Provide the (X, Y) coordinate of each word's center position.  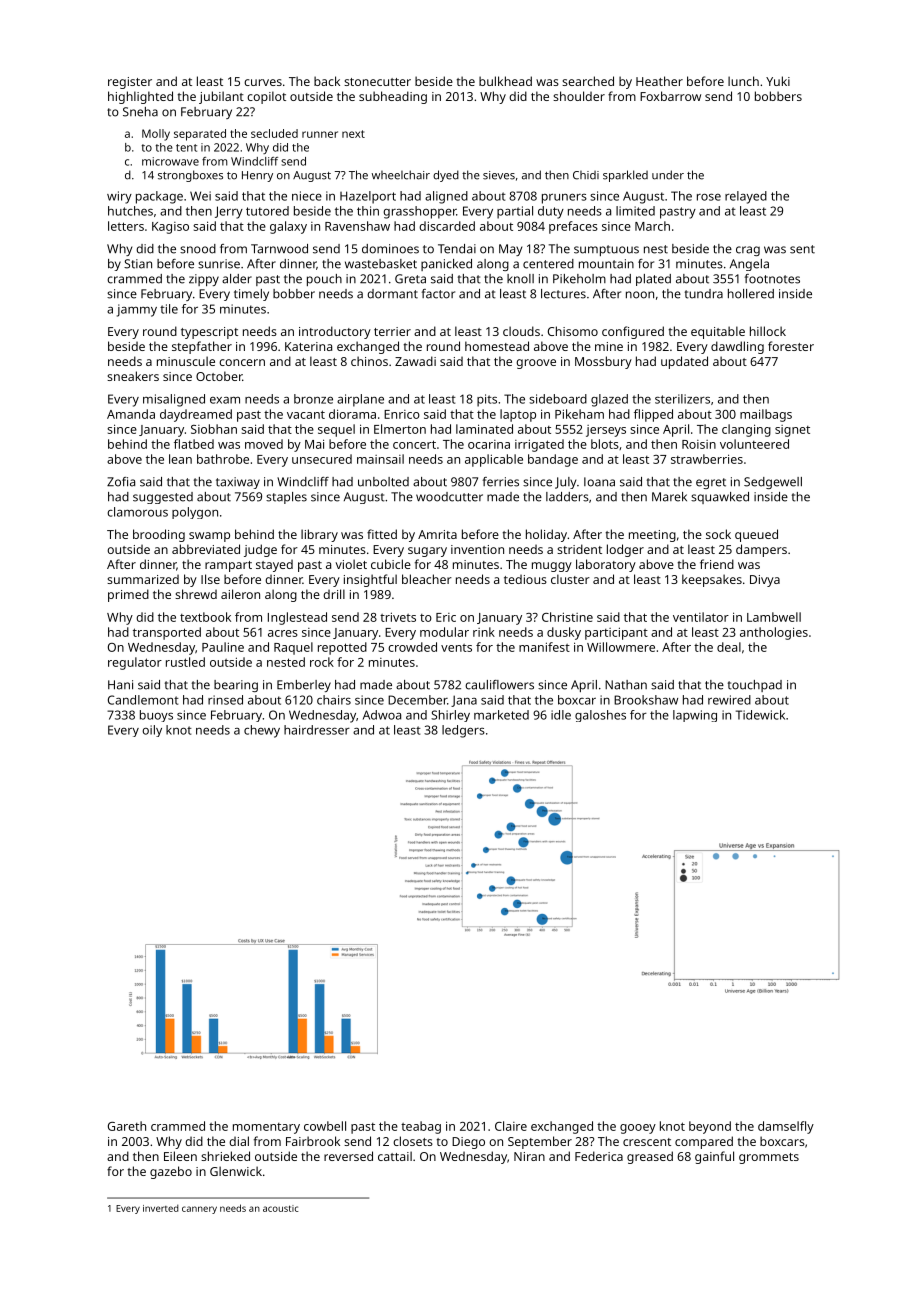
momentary (266, 1128)
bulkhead (505, 81)
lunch (743, 81)
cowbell (325, 1126)
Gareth (127, 1126)
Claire (511, 1126)
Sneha (140, 112)
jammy (137, 310)
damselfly (786, 1127)
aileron (240, 594)
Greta (410, 279)
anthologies (774, 633)
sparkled (625, 176)
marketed (501, 715)
